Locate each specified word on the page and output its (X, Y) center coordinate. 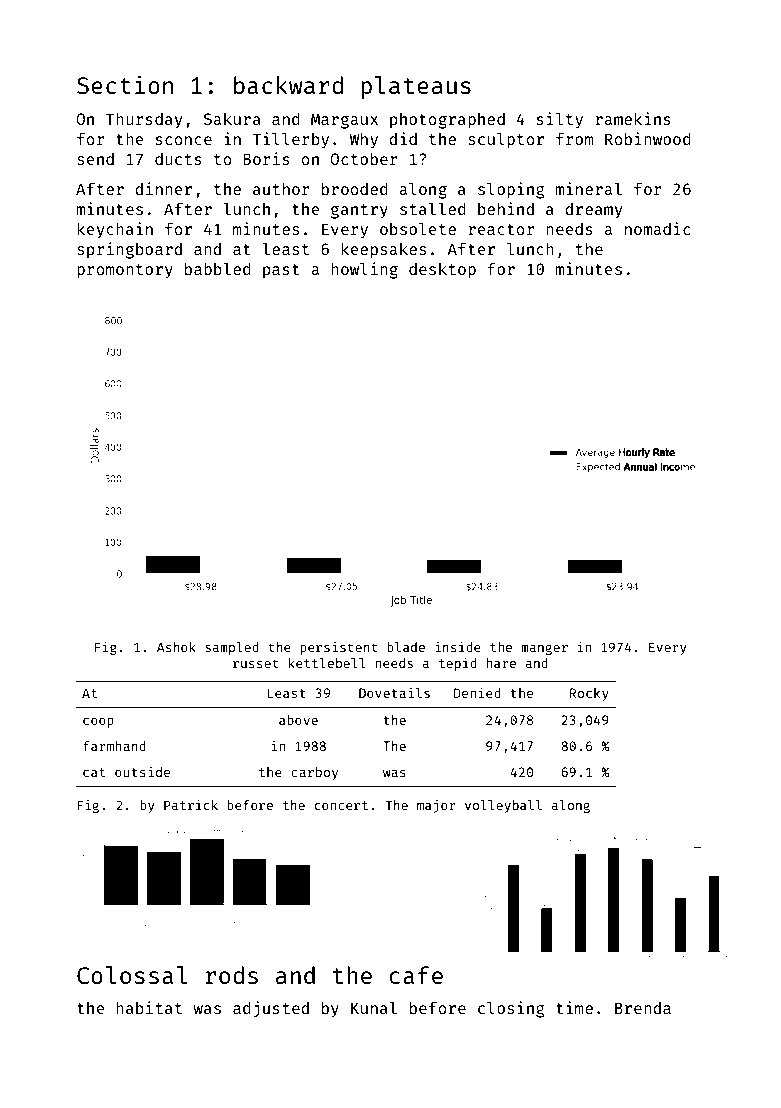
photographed (447, 121)
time (574, 1007)
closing (511, 1009)
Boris (266, 158)
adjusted (271, 1009)
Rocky (589, 694)
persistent (339, 648)
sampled (232, 648)
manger (544, 649)
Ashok (176, 647)
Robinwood (647, 138)
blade (406, 647)
